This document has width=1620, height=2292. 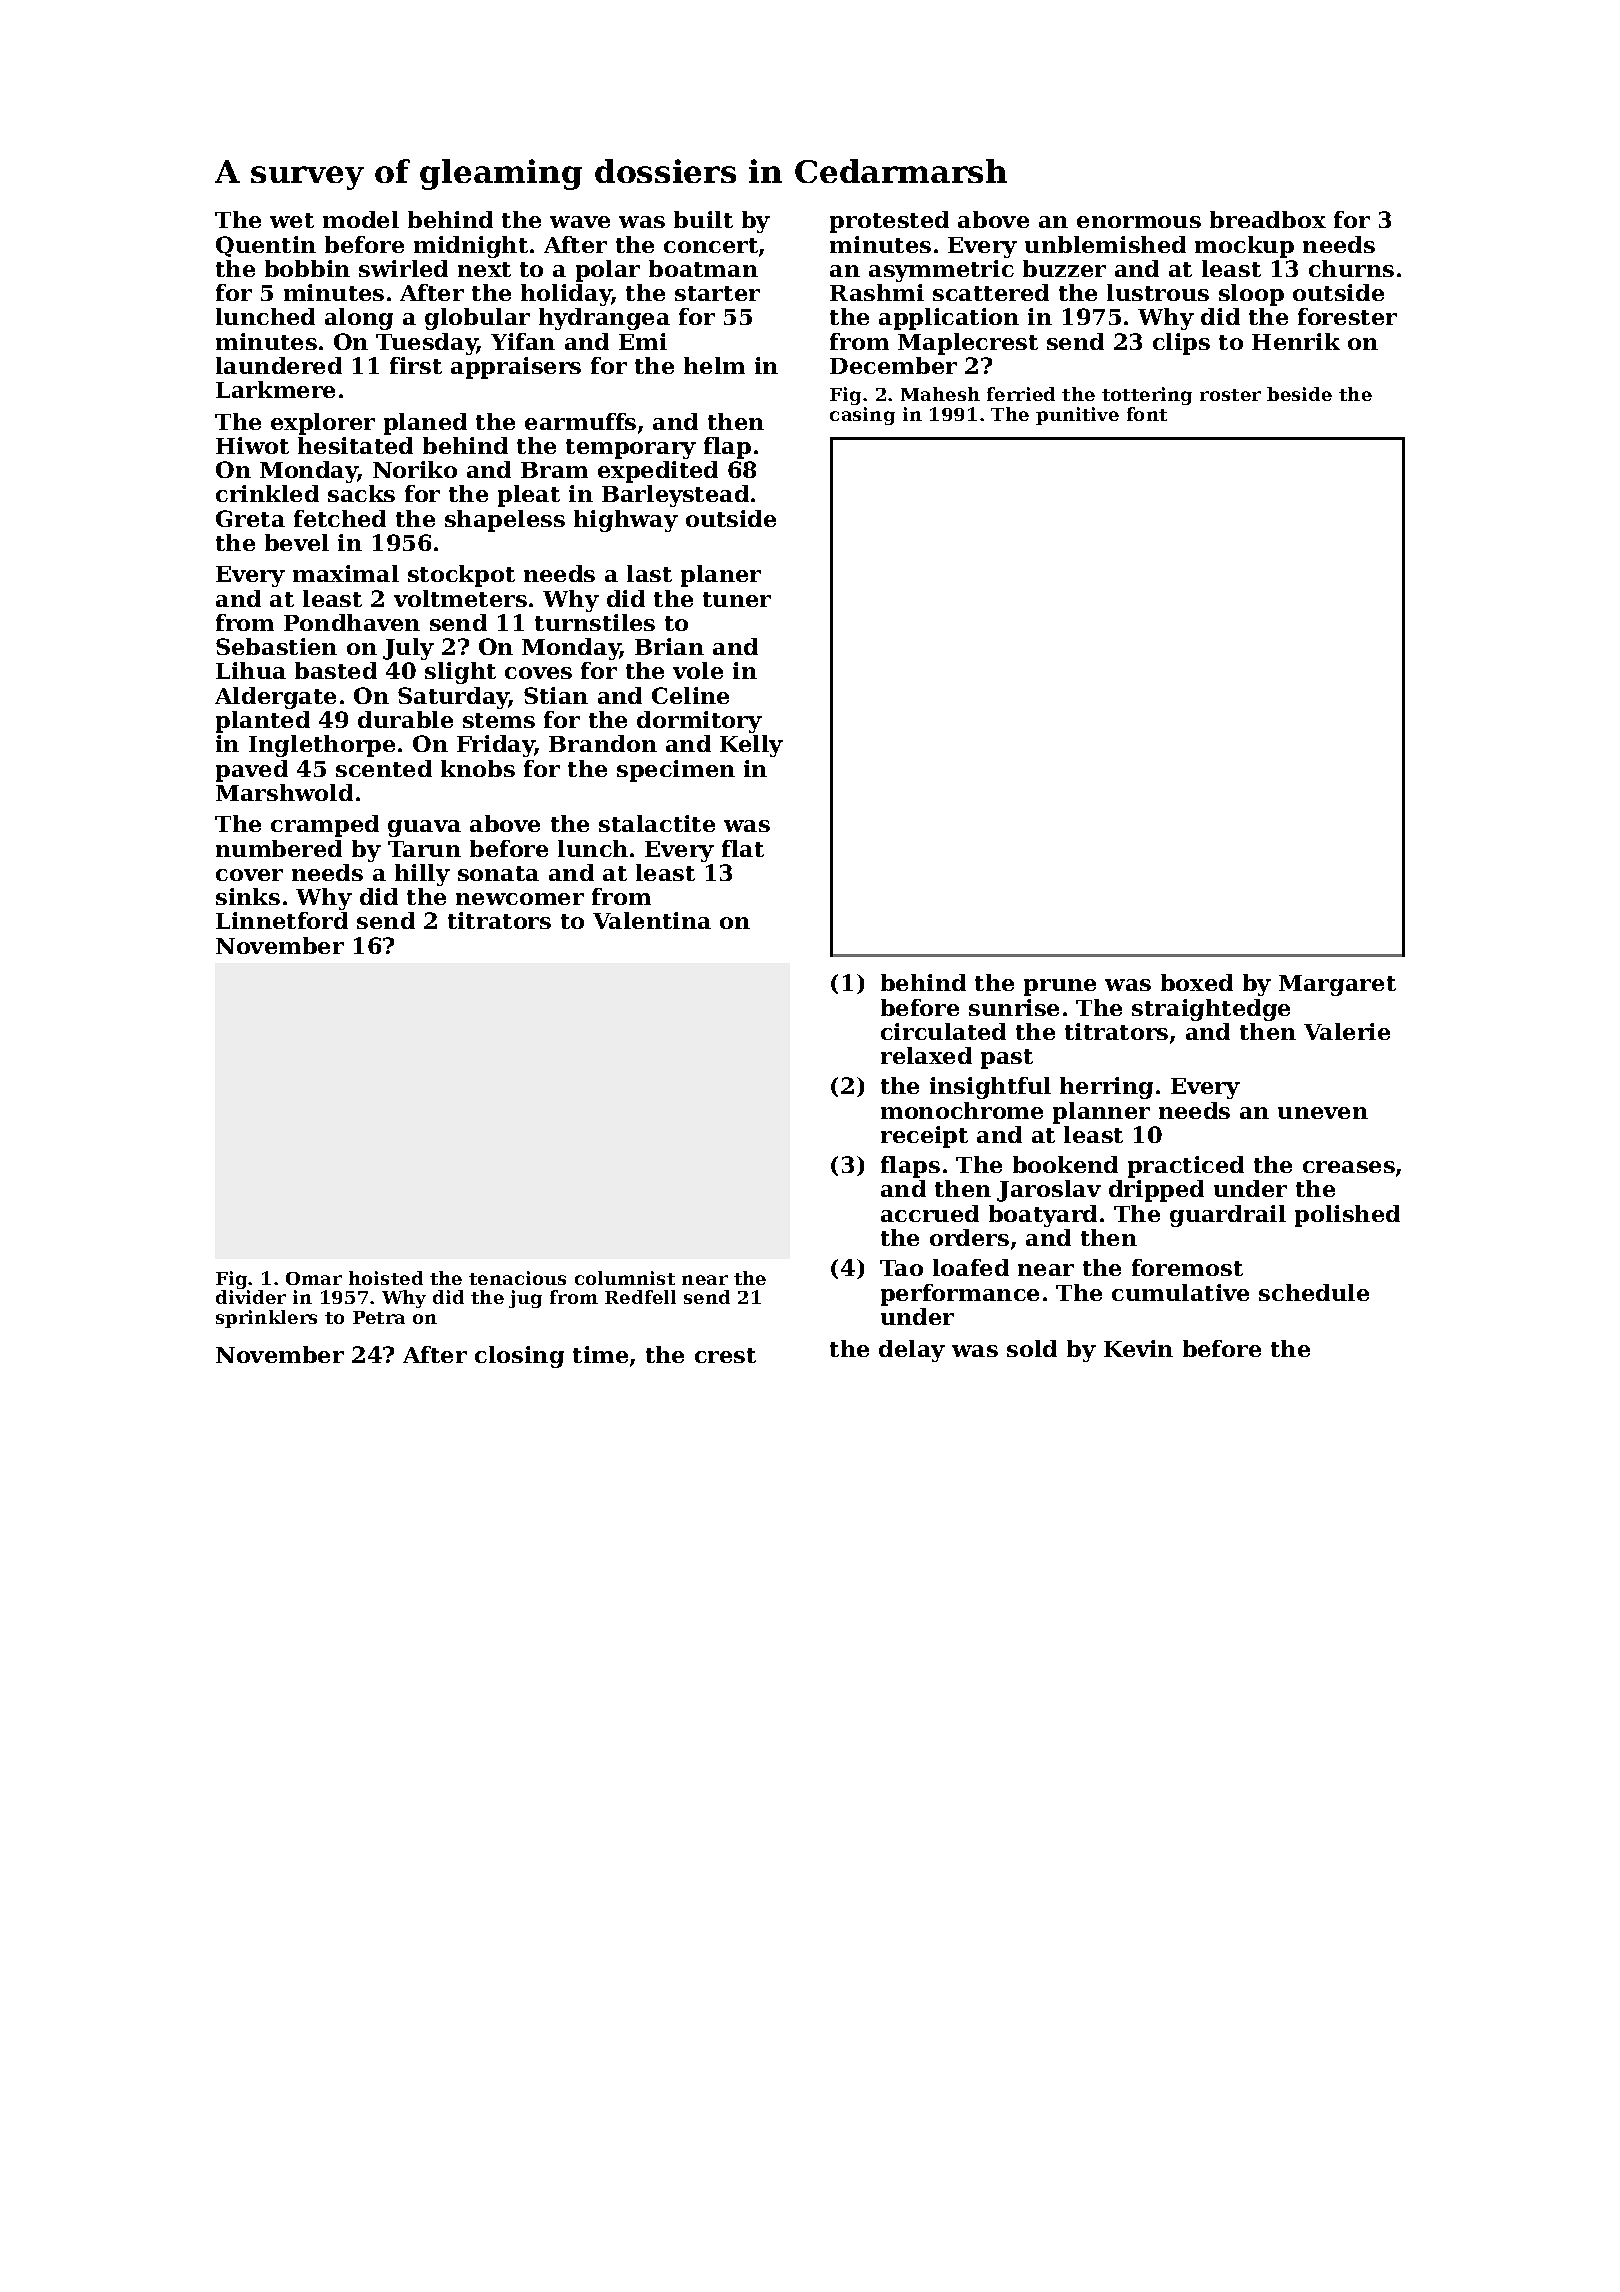 I want to click on helm, so click(x=714, y=365).
